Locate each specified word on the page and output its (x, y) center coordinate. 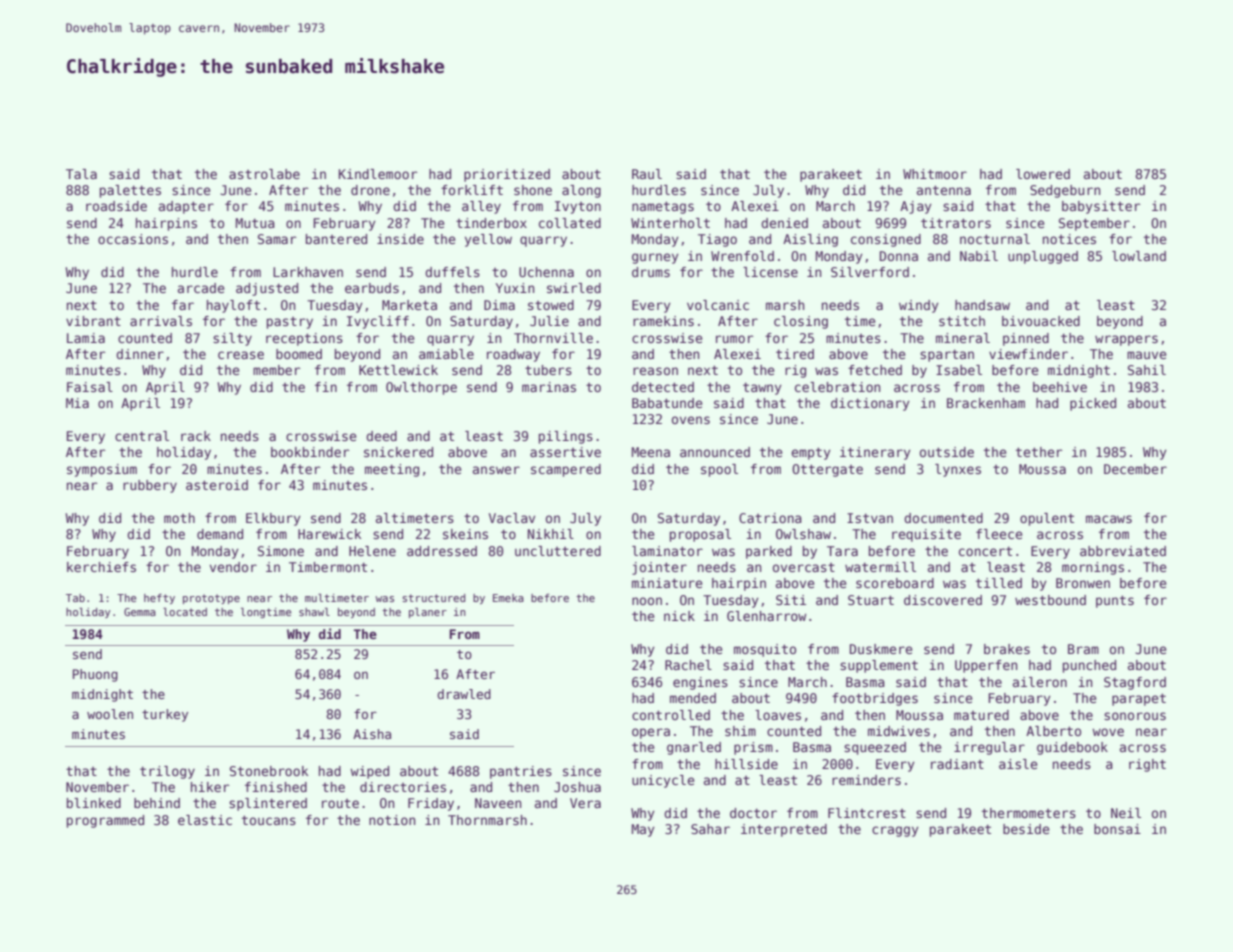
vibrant (93, 321)
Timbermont (328, 567)
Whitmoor (935, 174)
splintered (268, 804)
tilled (999, 583)
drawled (464, 694)
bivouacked (1041, 321)
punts (1115, 601)
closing (801, 322)
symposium (102, 470)
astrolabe (264, 174)
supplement (879, 666)
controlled (671, 715)
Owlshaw (803, 534)
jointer (659, 568)
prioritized (507, 175)
